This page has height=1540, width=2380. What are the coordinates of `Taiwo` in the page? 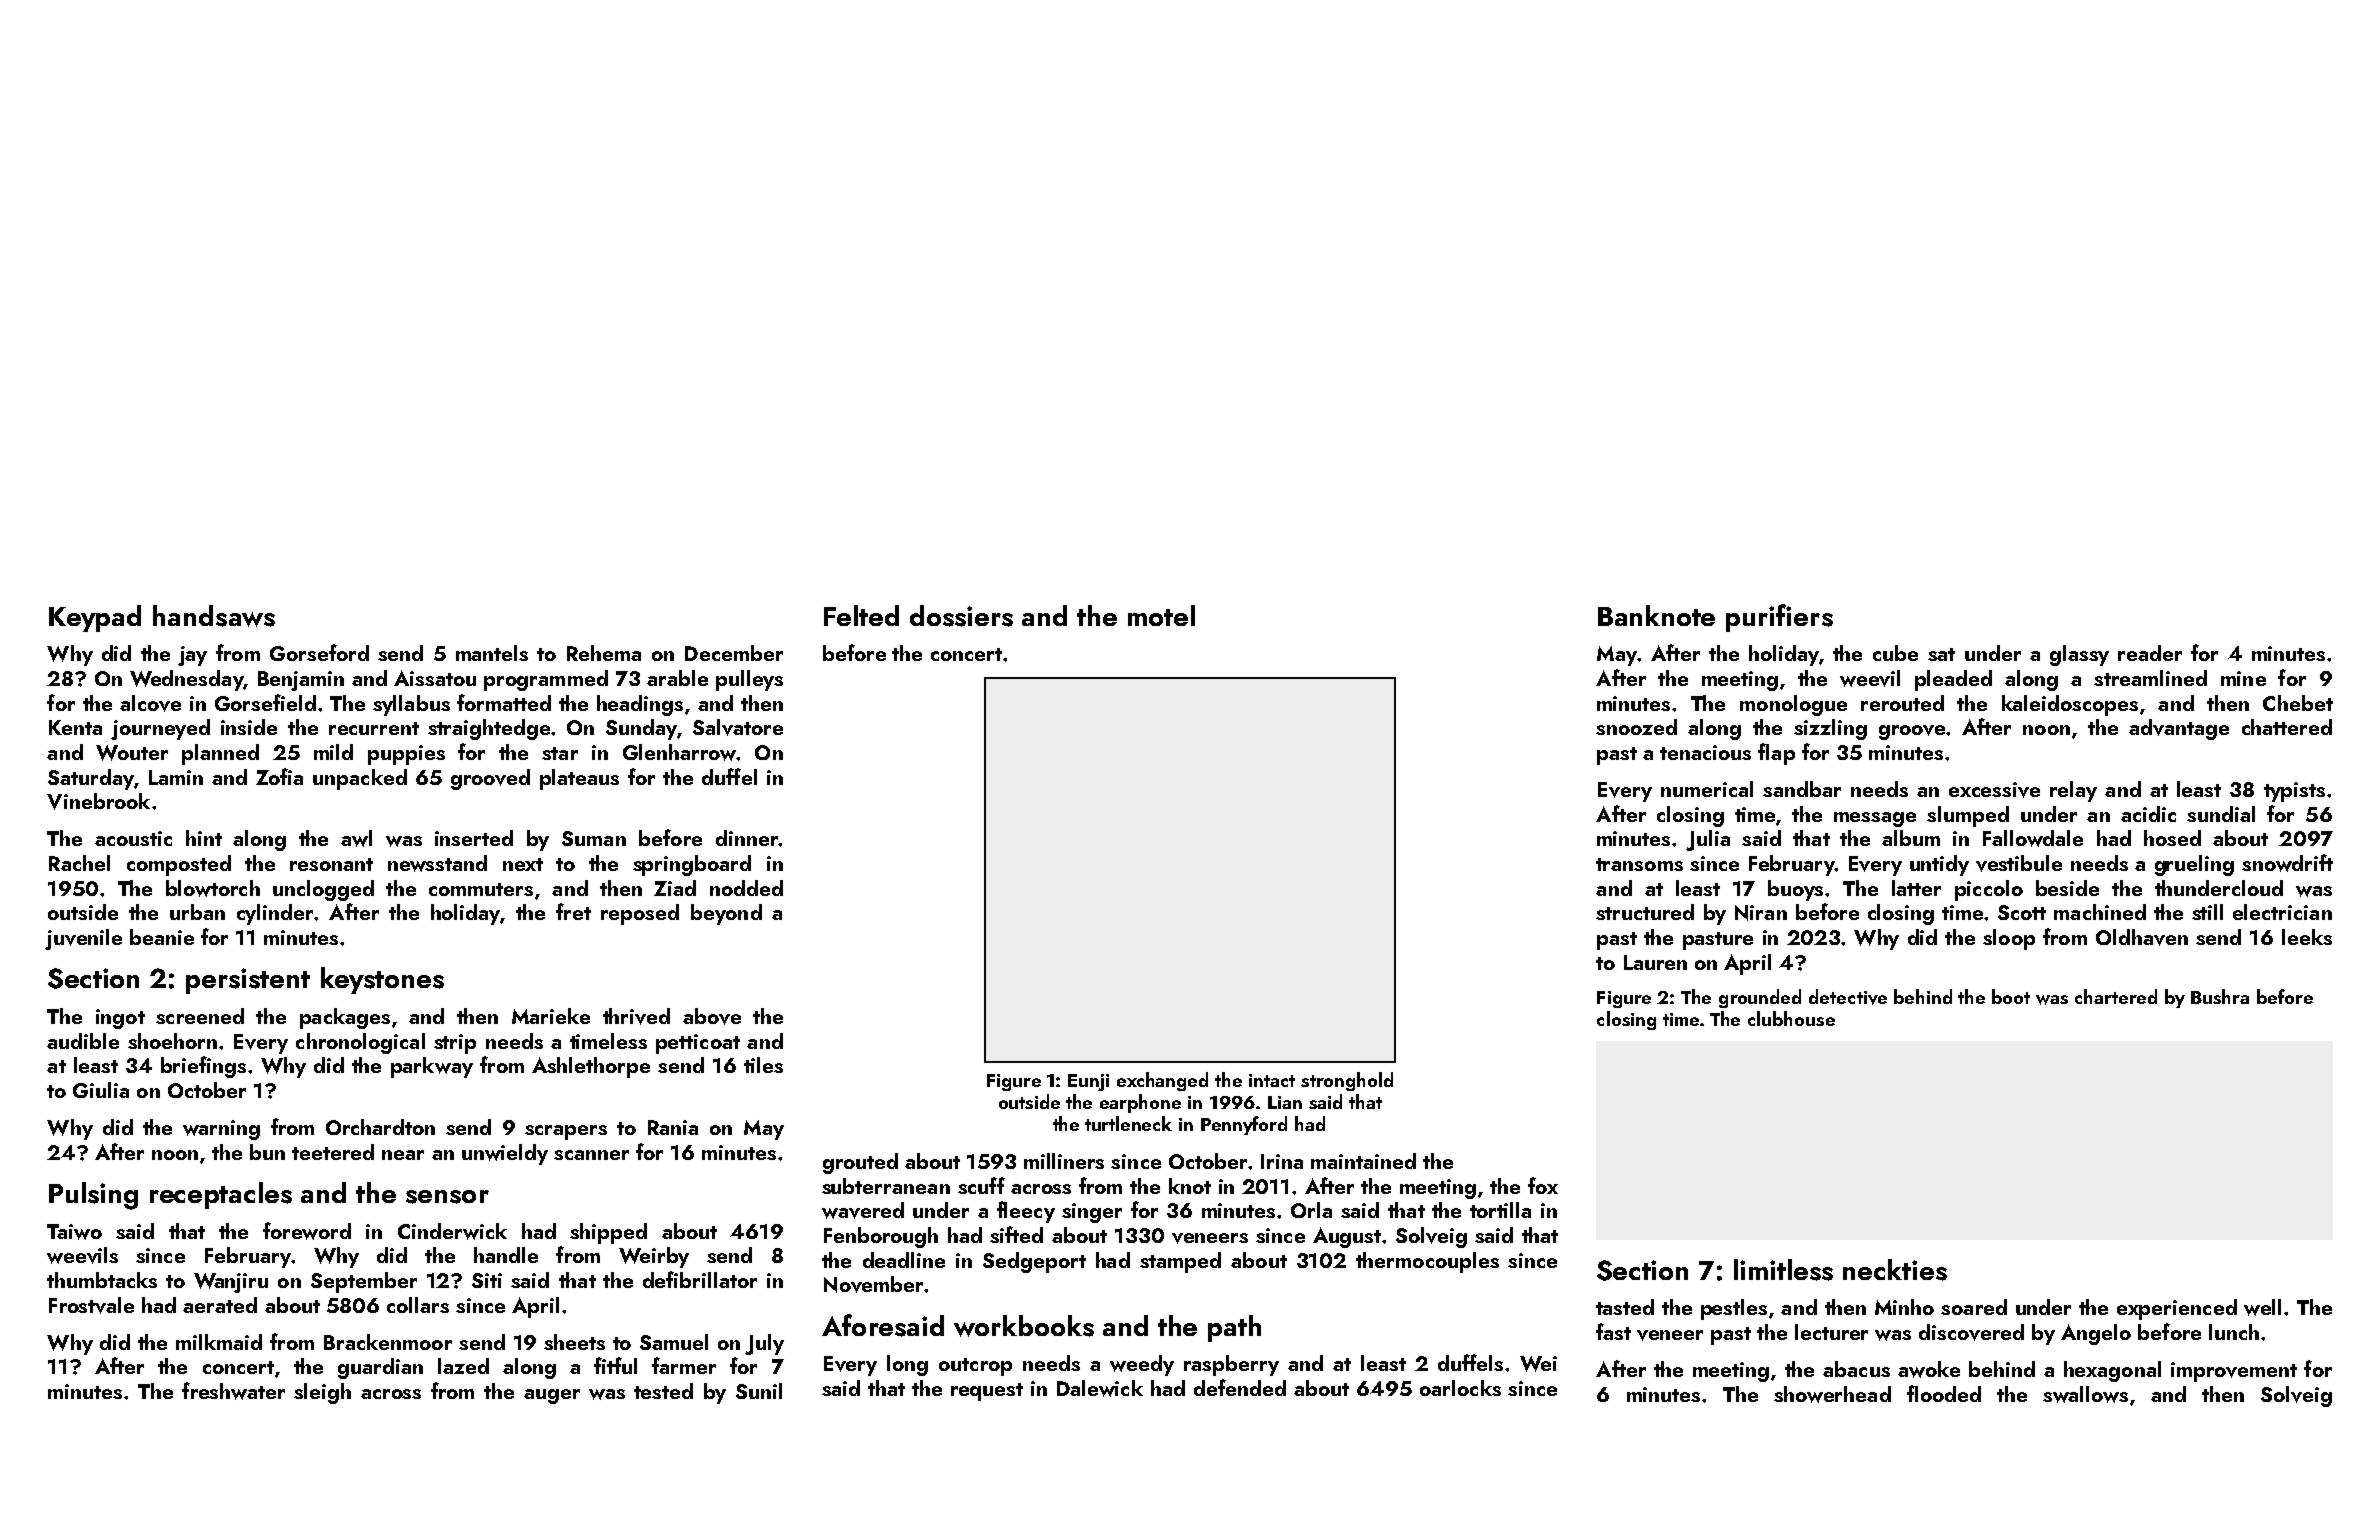 It's located at (74, 1232).
